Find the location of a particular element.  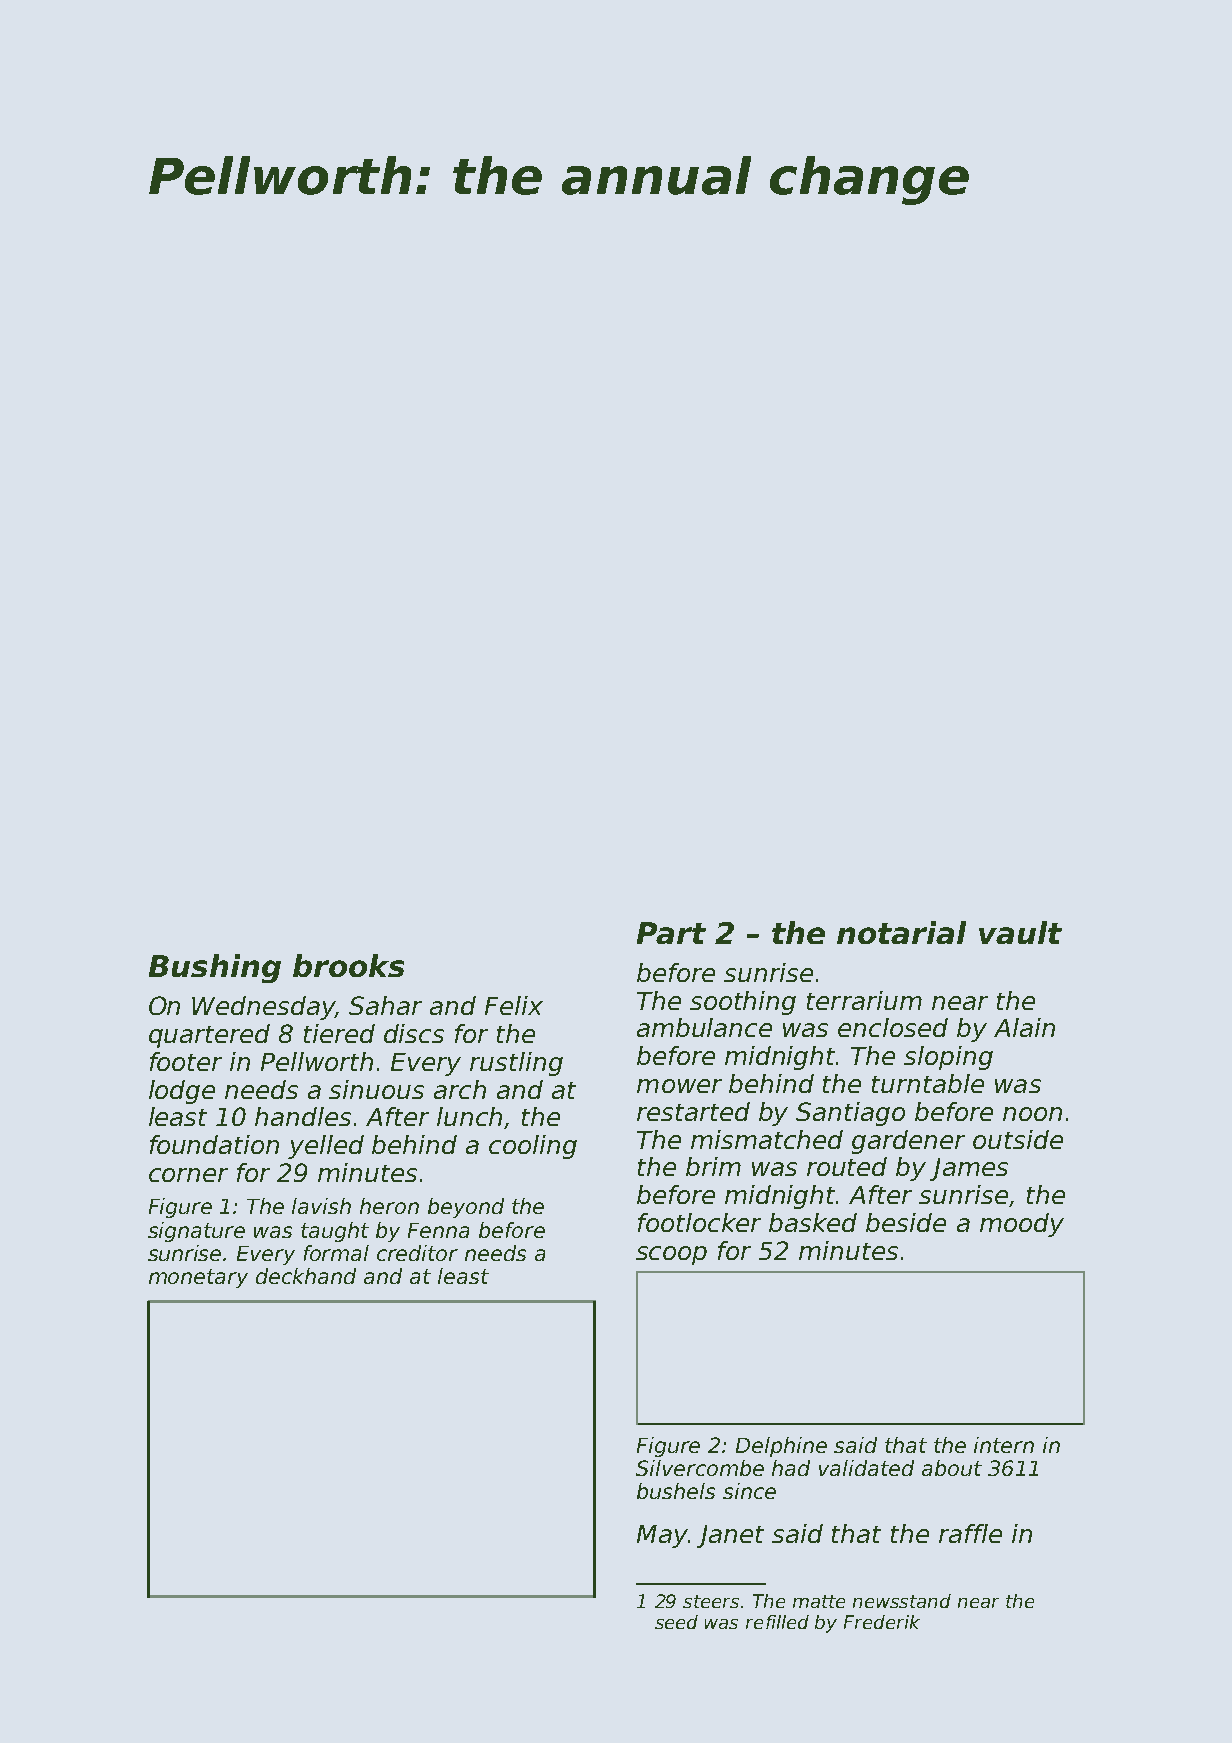

Alain is located at coordinates (1024, 1027).
